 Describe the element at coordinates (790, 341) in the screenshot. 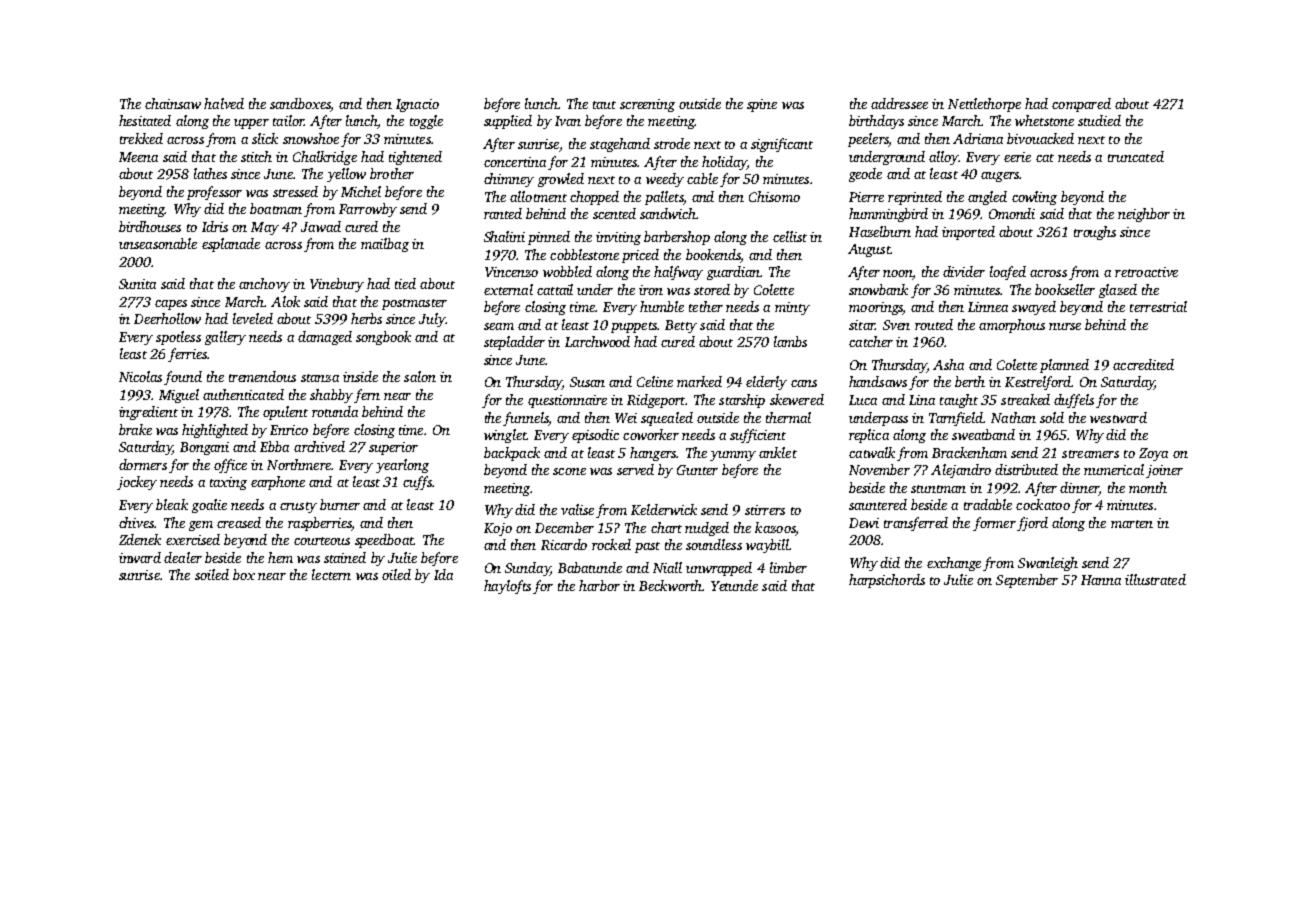

I see `lambs` at that location.
